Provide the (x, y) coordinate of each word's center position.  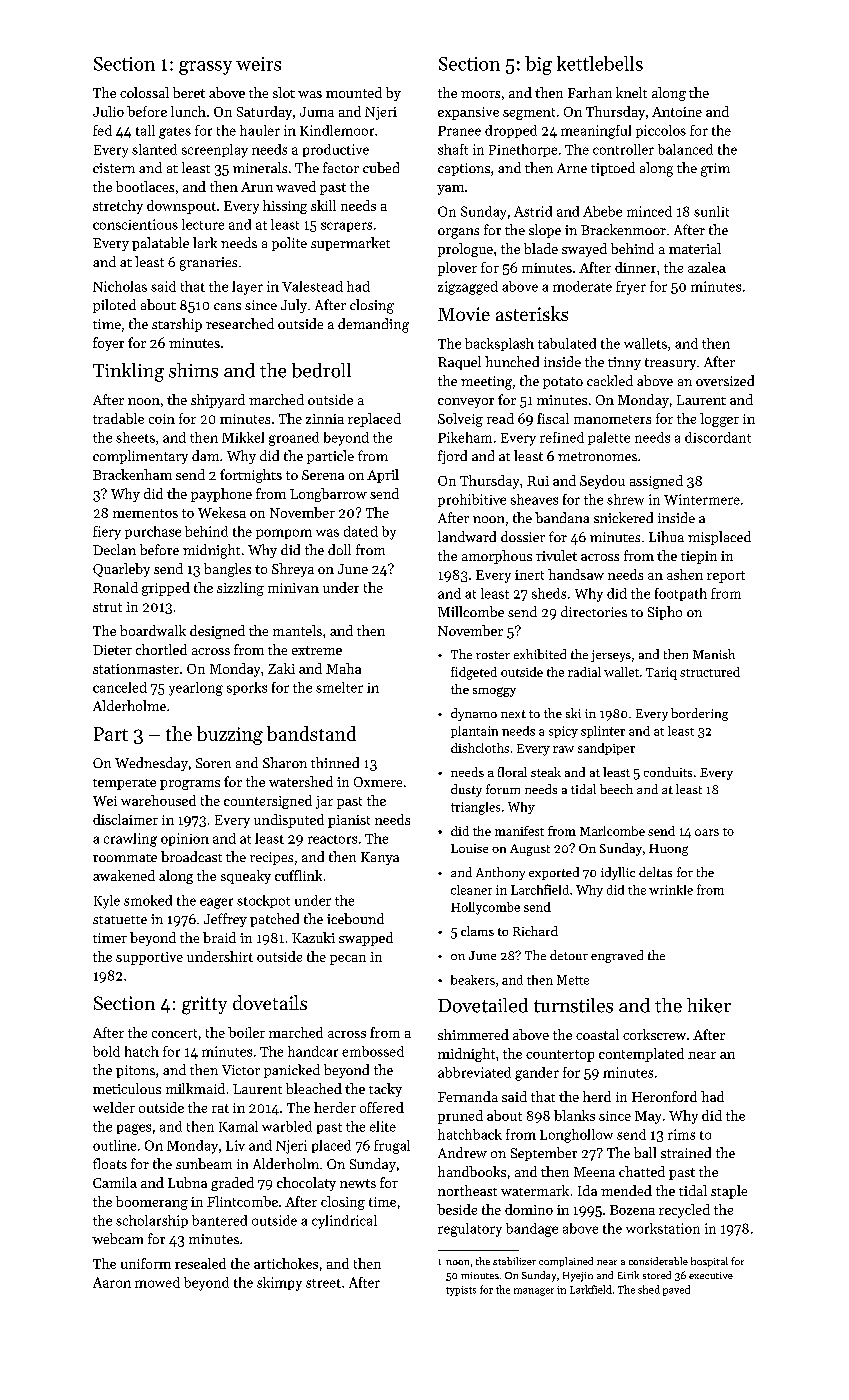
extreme (317, 650)
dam (205, 455)
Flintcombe (242, 1201)
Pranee (459, 131)
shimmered (473, 1034)
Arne (572, 168)
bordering (699, 714)
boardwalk (153, 630)
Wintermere (702, 499)
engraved (617, 956)
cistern (114, 168)
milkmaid (195, 1088)
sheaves (534, 499)
